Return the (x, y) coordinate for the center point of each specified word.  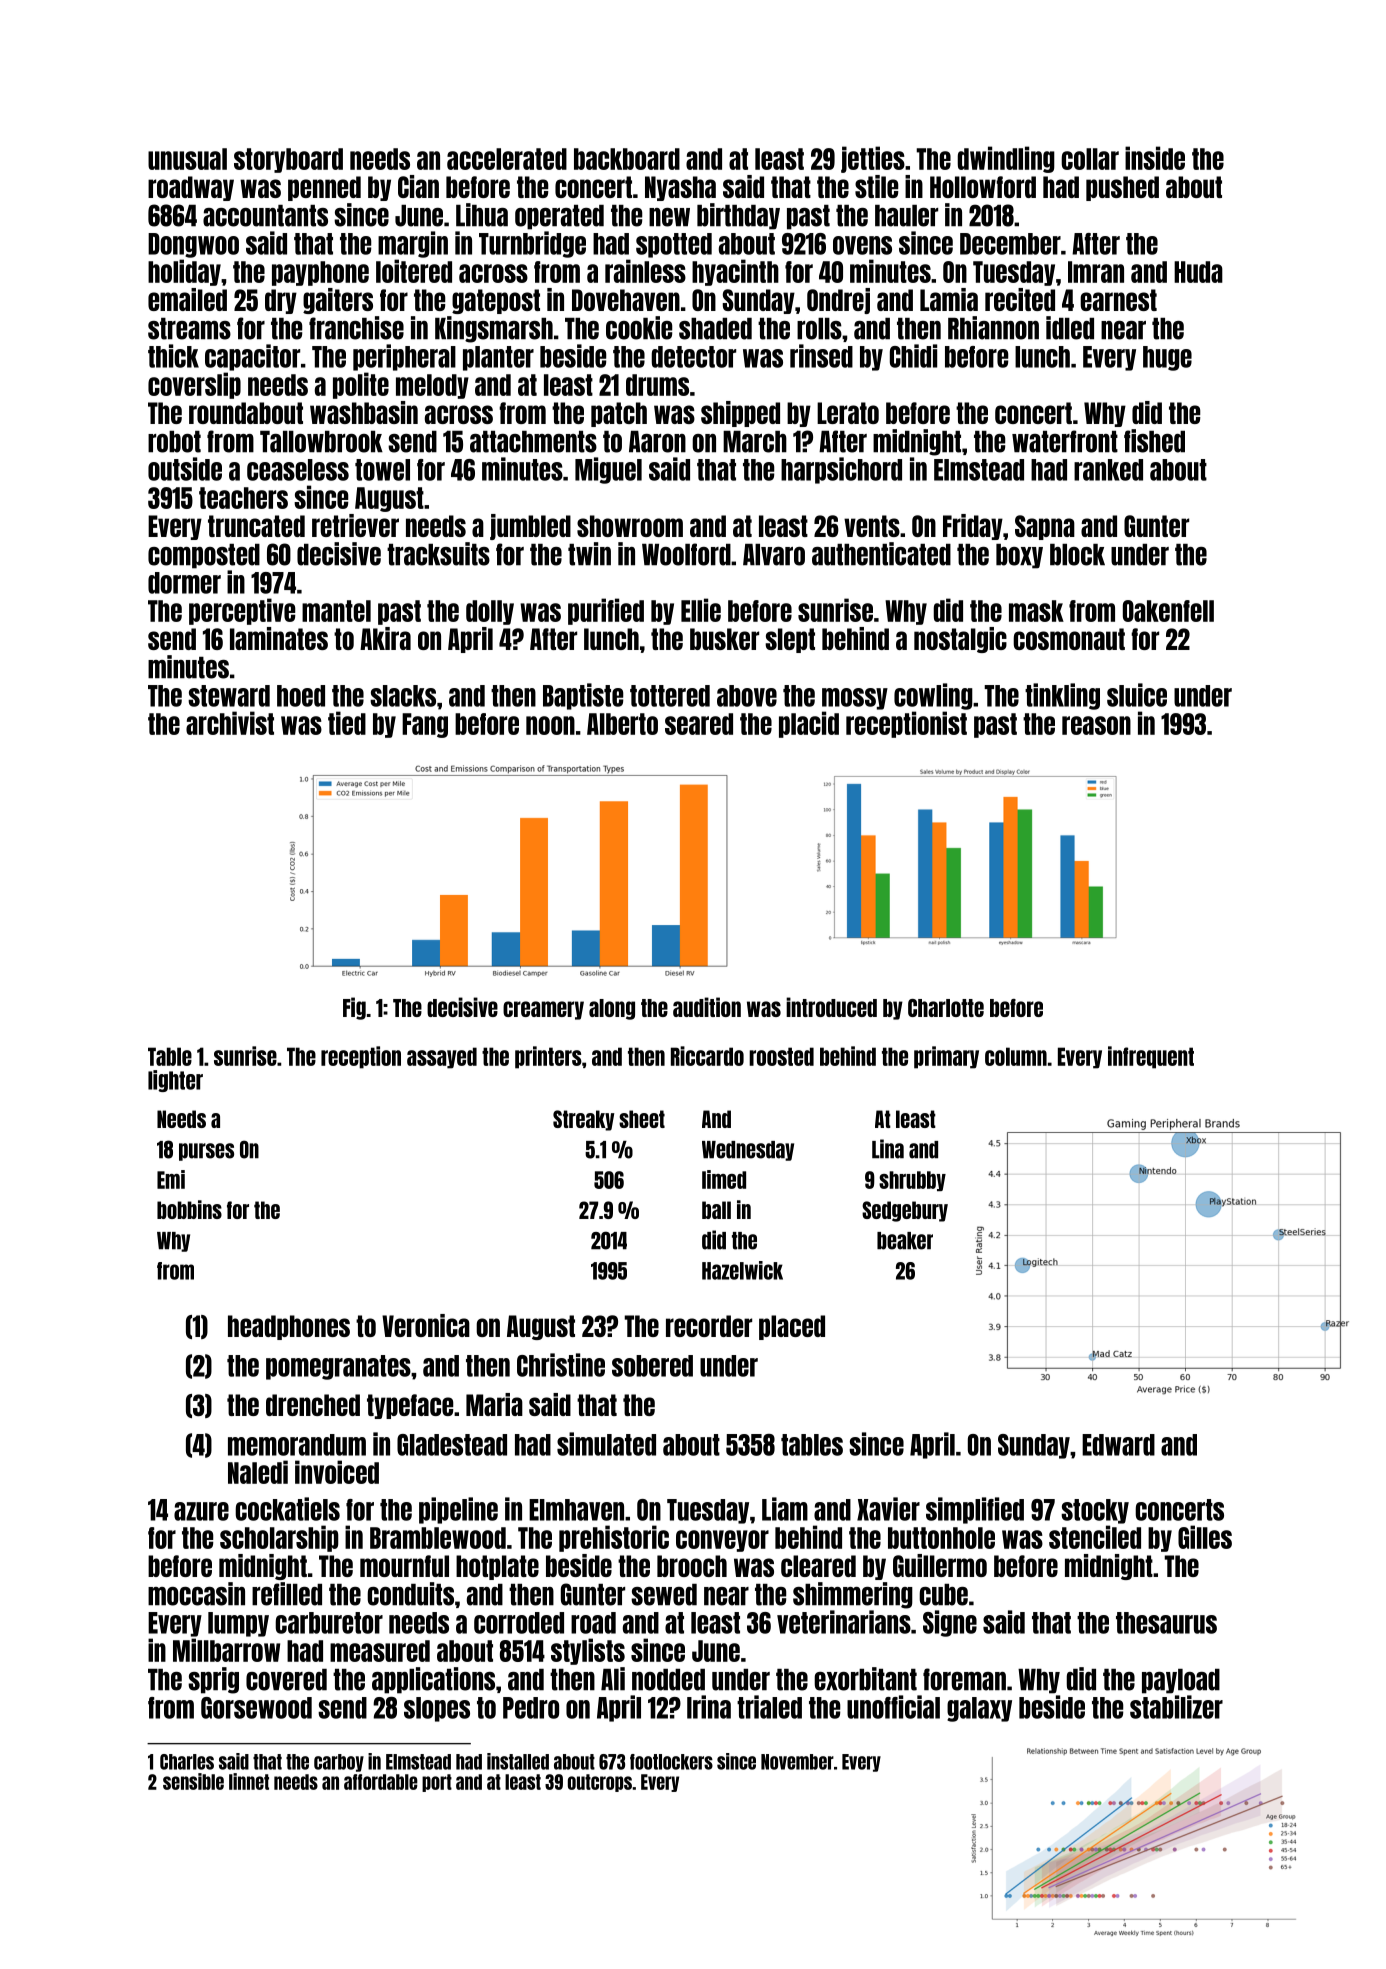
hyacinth (735, 272)
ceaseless (298, 470)
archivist (230, 723)
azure (201, 1511)
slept (790, 640)
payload (1181, 1681)
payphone (320, 273)
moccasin (196, 1594)
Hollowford (983, 187)
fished (1154, 441)
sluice (1137, 695)
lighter (175, 1081)
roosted (781, 1056)
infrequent (1151, 1057)
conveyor (722, 1541)
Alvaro (774, 555)
